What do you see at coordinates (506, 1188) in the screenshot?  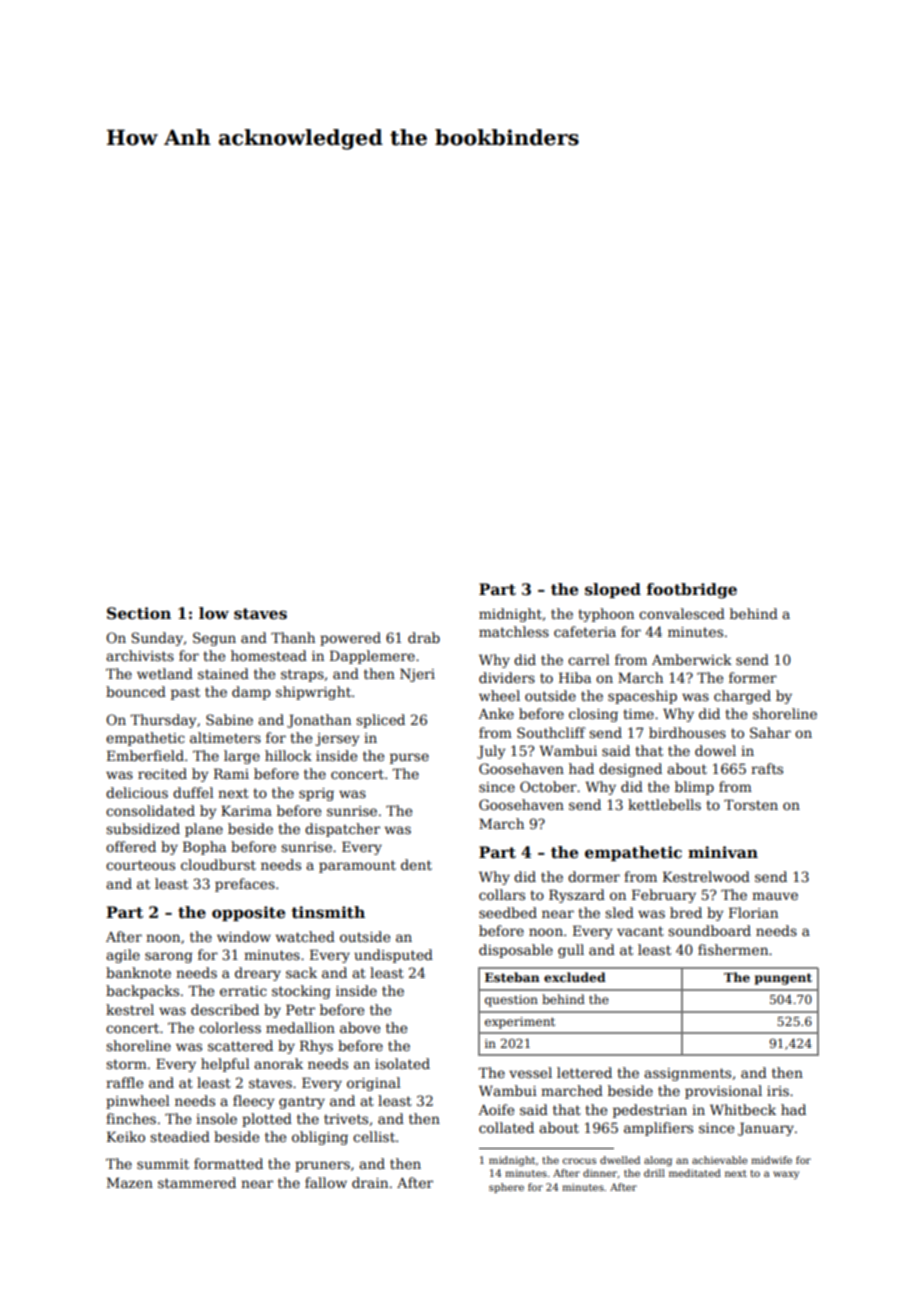 I see `sphere` at bounding box center [506, 1188].
